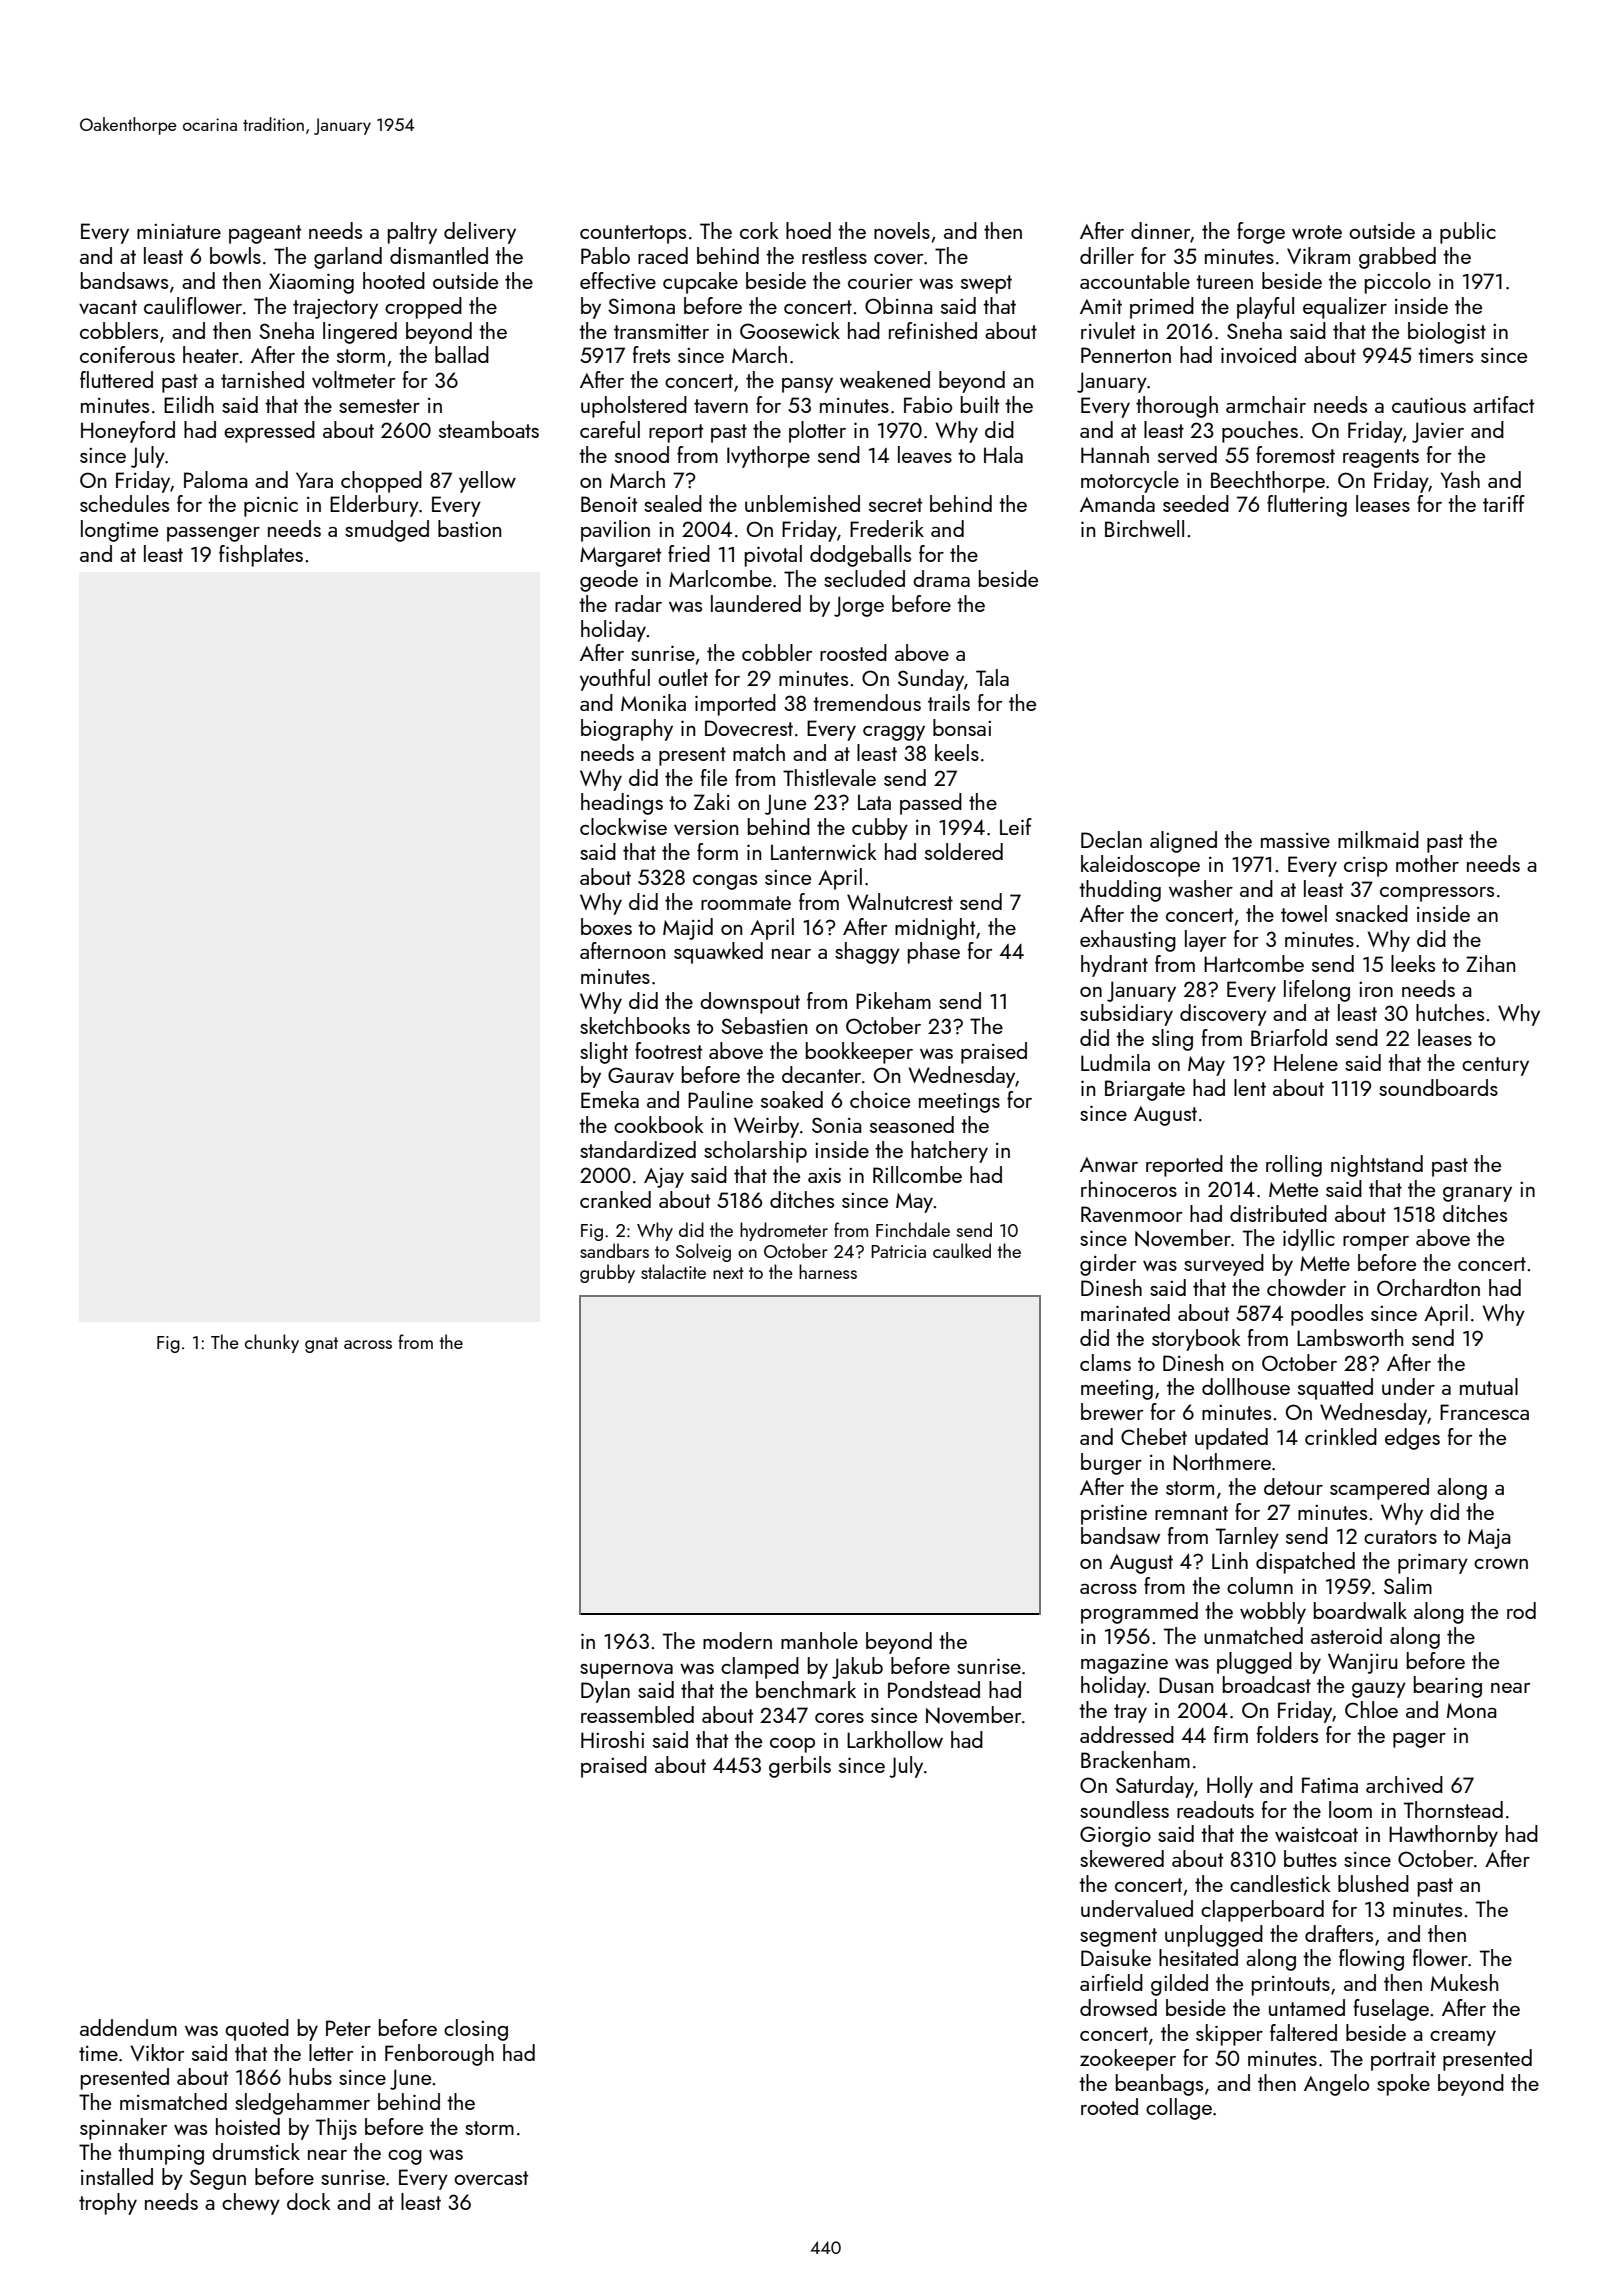 This page has height=2292, width=1620. Describe the element at coordinates (760, 1668) in the page. I see `clamped` at that location.
